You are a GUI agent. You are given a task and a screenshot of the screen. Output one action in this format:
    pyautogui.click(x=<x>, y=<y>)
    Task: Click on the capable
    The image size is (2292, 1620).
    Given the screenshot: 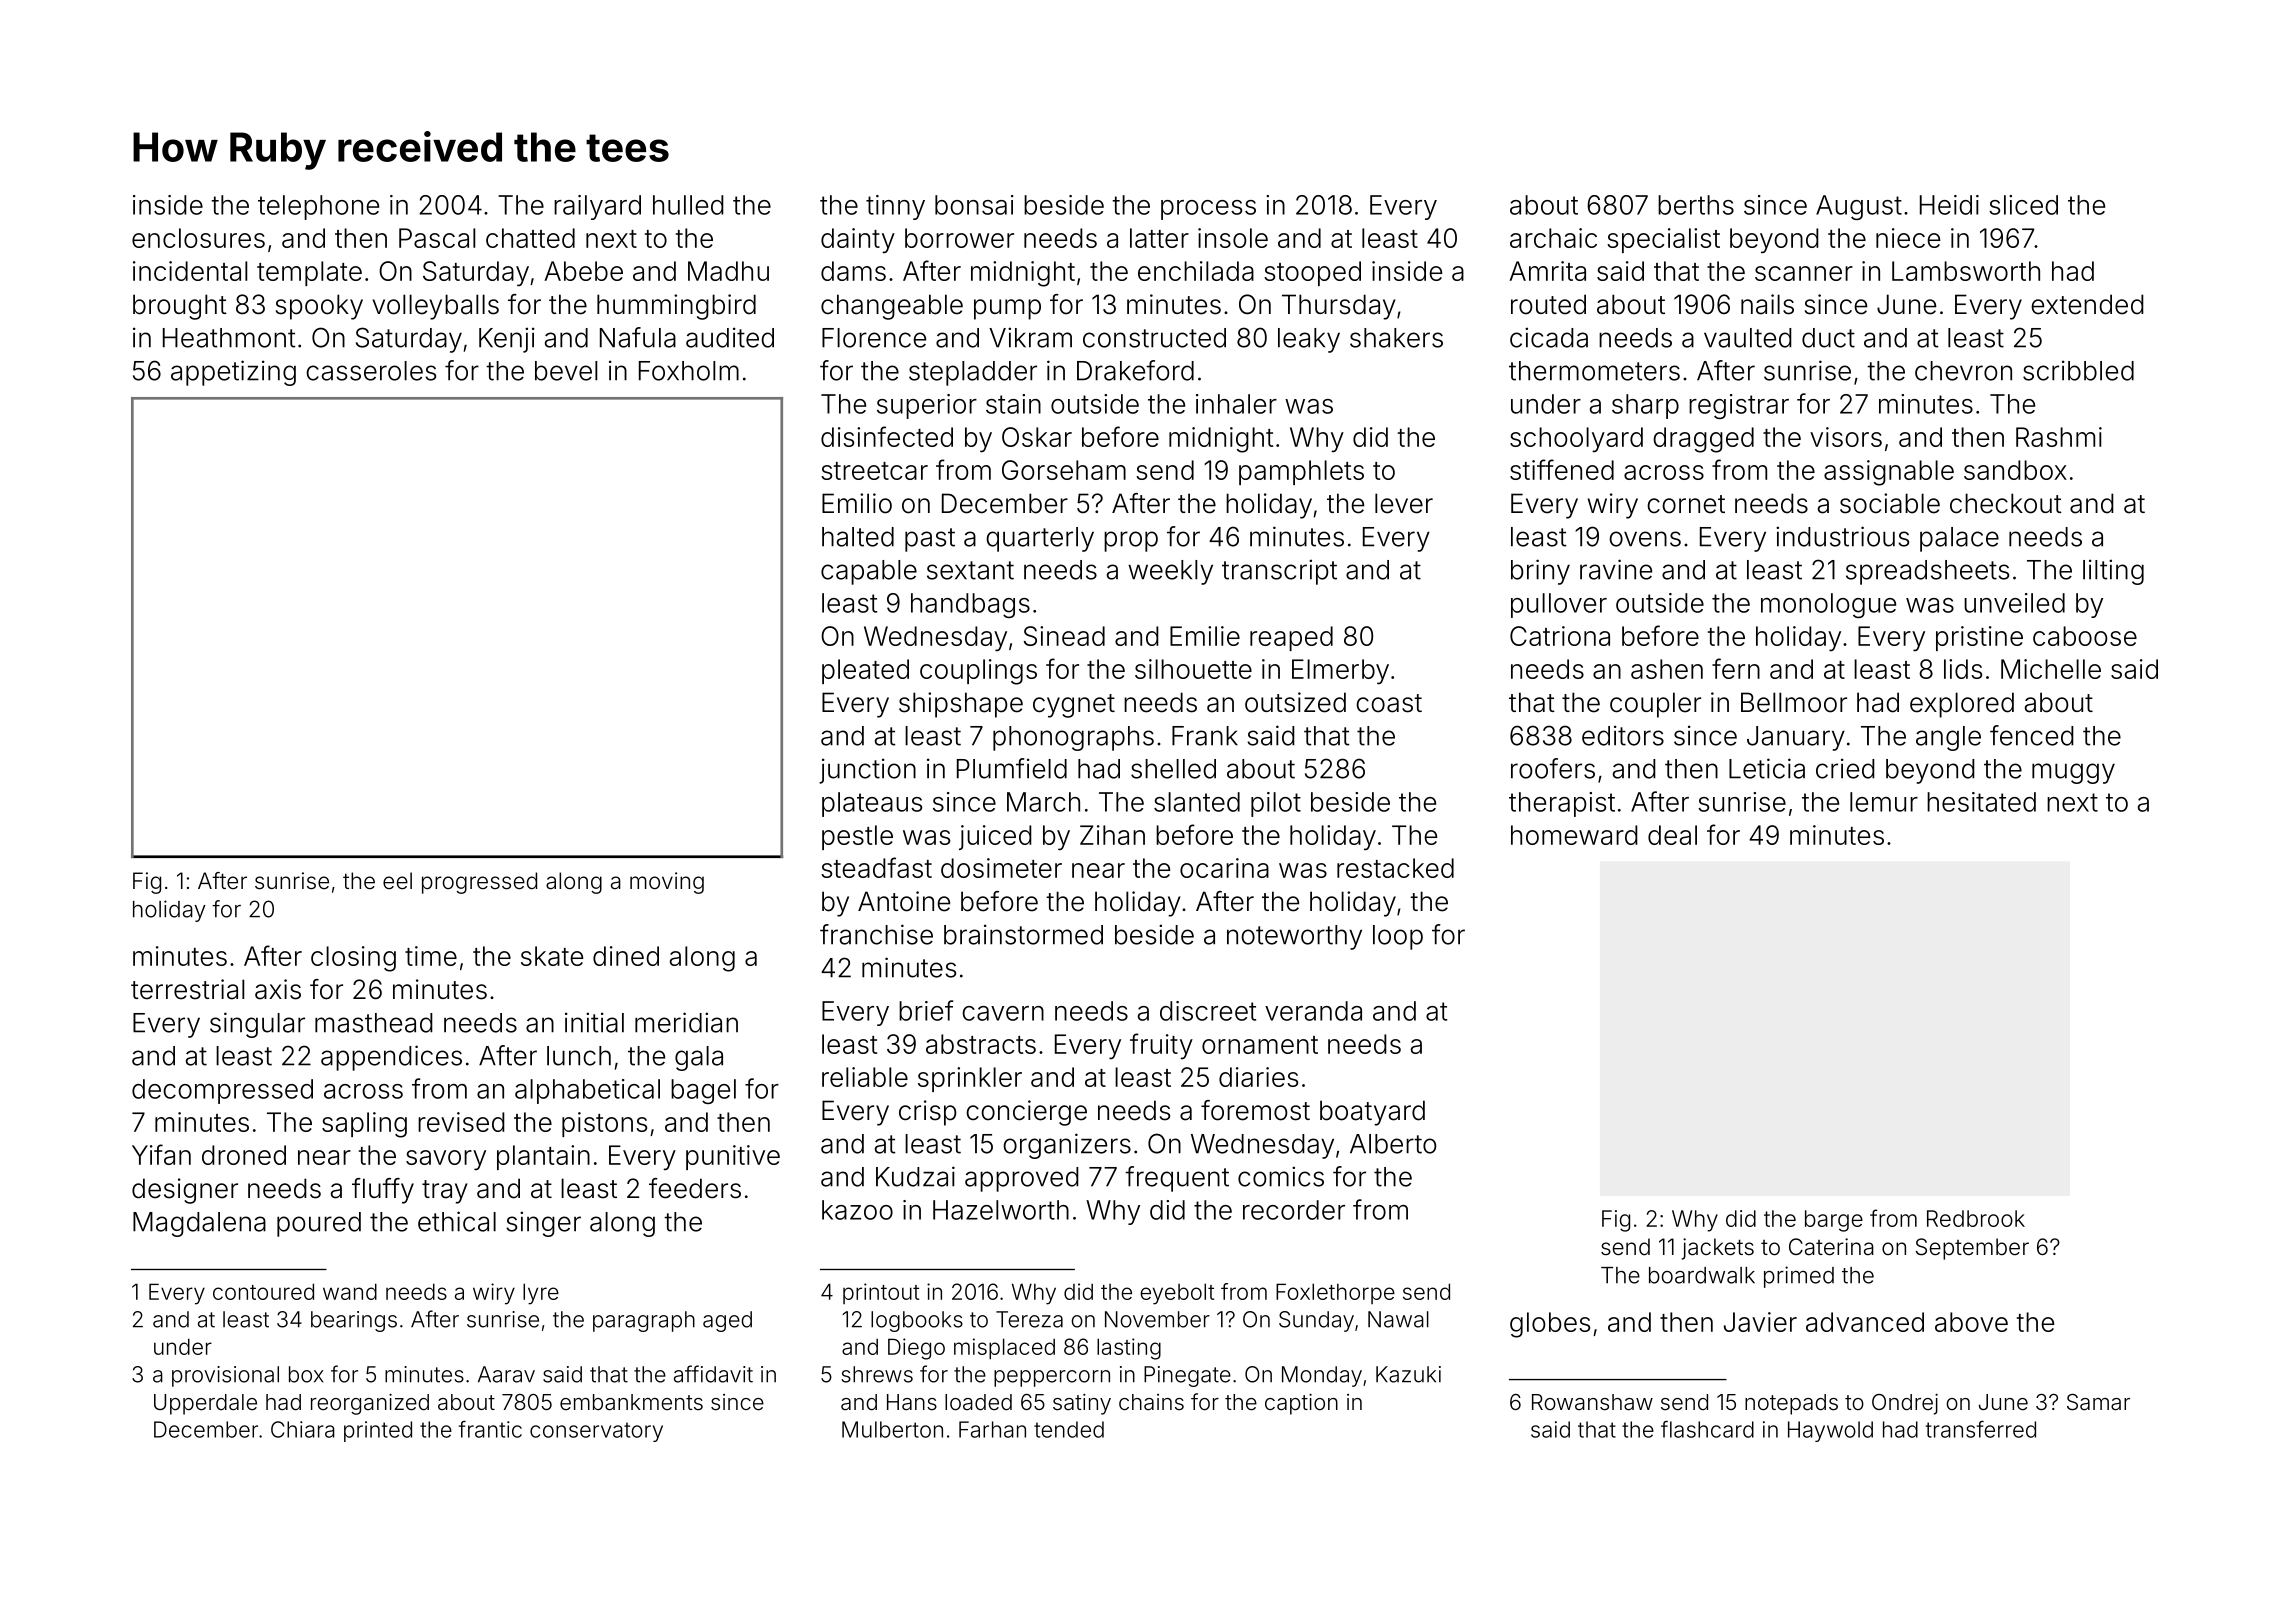 What is the action you would take?
    pyautogui.click(x=869, y=572)
